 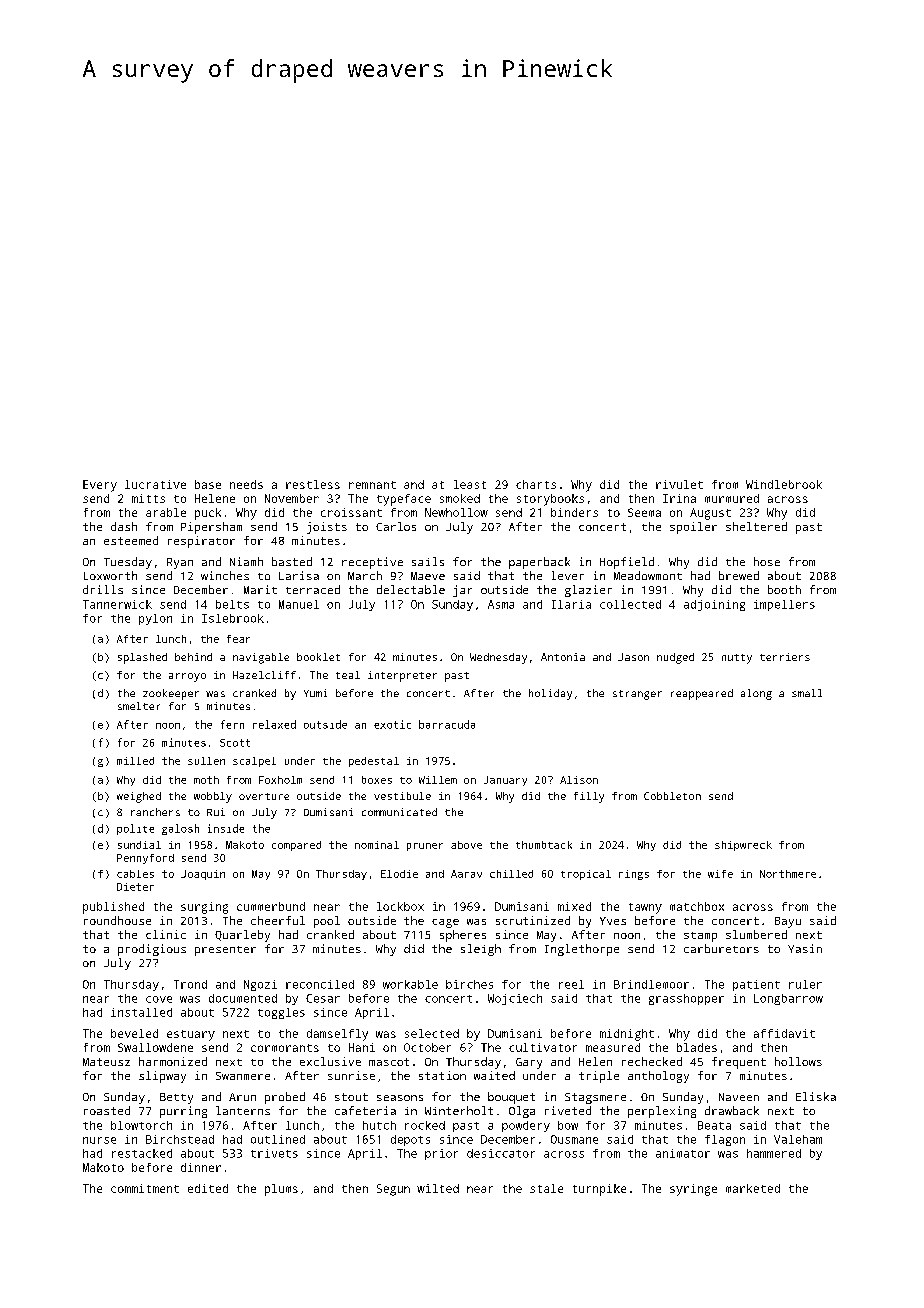 What do you see at coordinates (208, 1188) in the document?
I see `edited` at bounding box center [208, 1188].
